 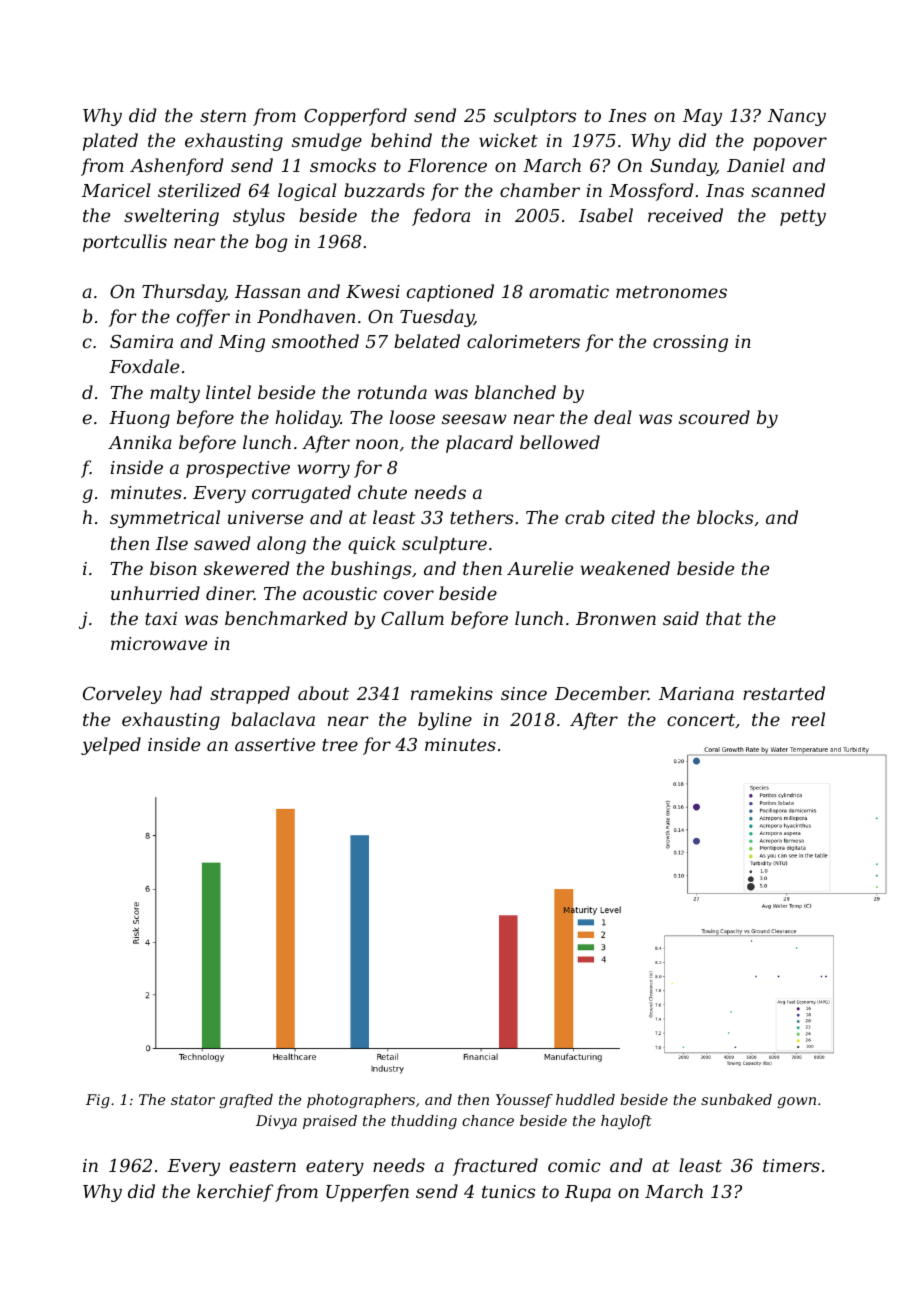 I want to click on tunics, so click(x=508, y=1191).
